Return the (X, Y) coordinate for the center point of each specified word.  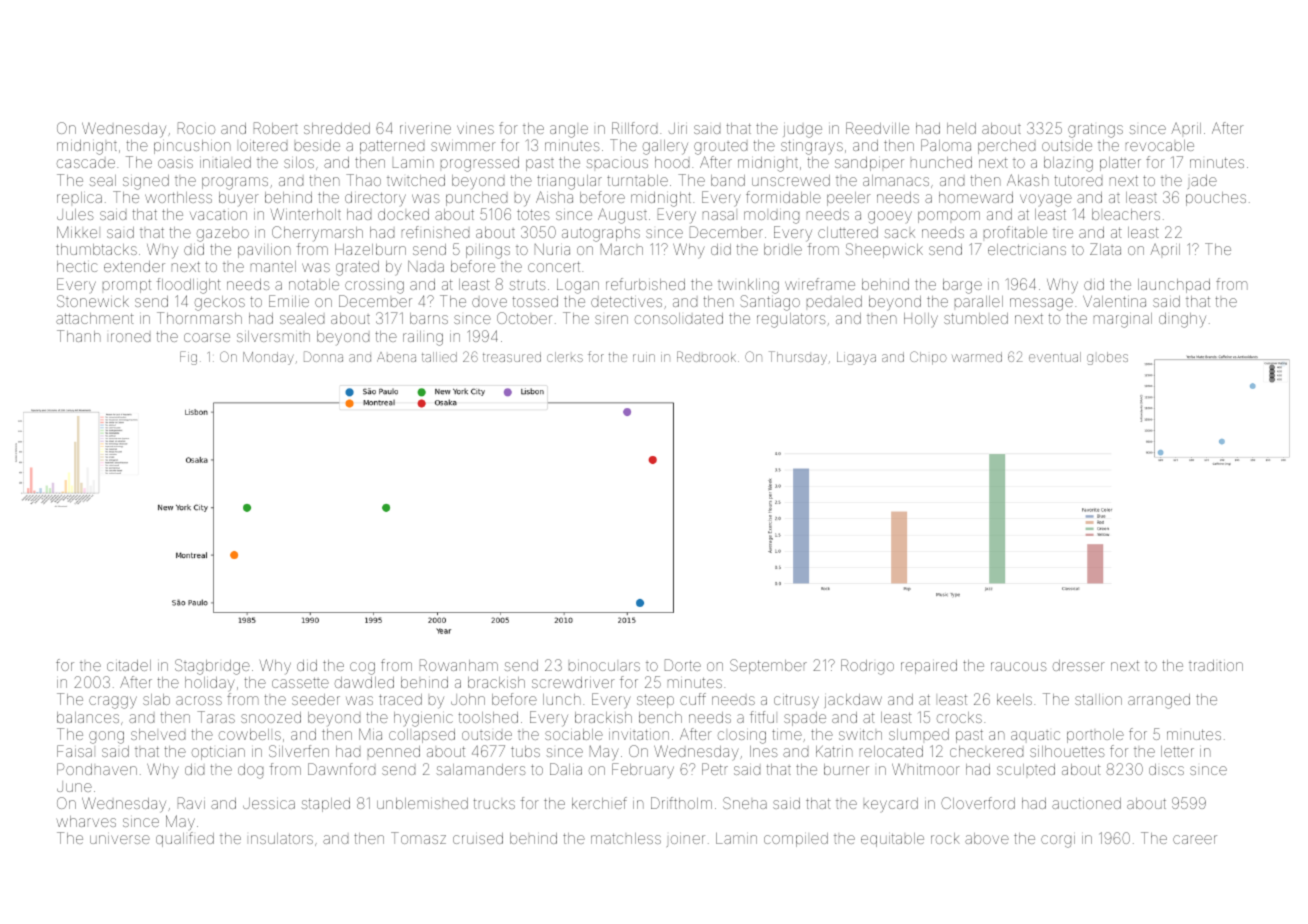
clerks (565, 357)
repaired (929, 667)
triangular (569, 182)
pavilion (264, 252)
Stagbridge (212, 667)
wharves (86, 821)
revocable (1160, 145)
